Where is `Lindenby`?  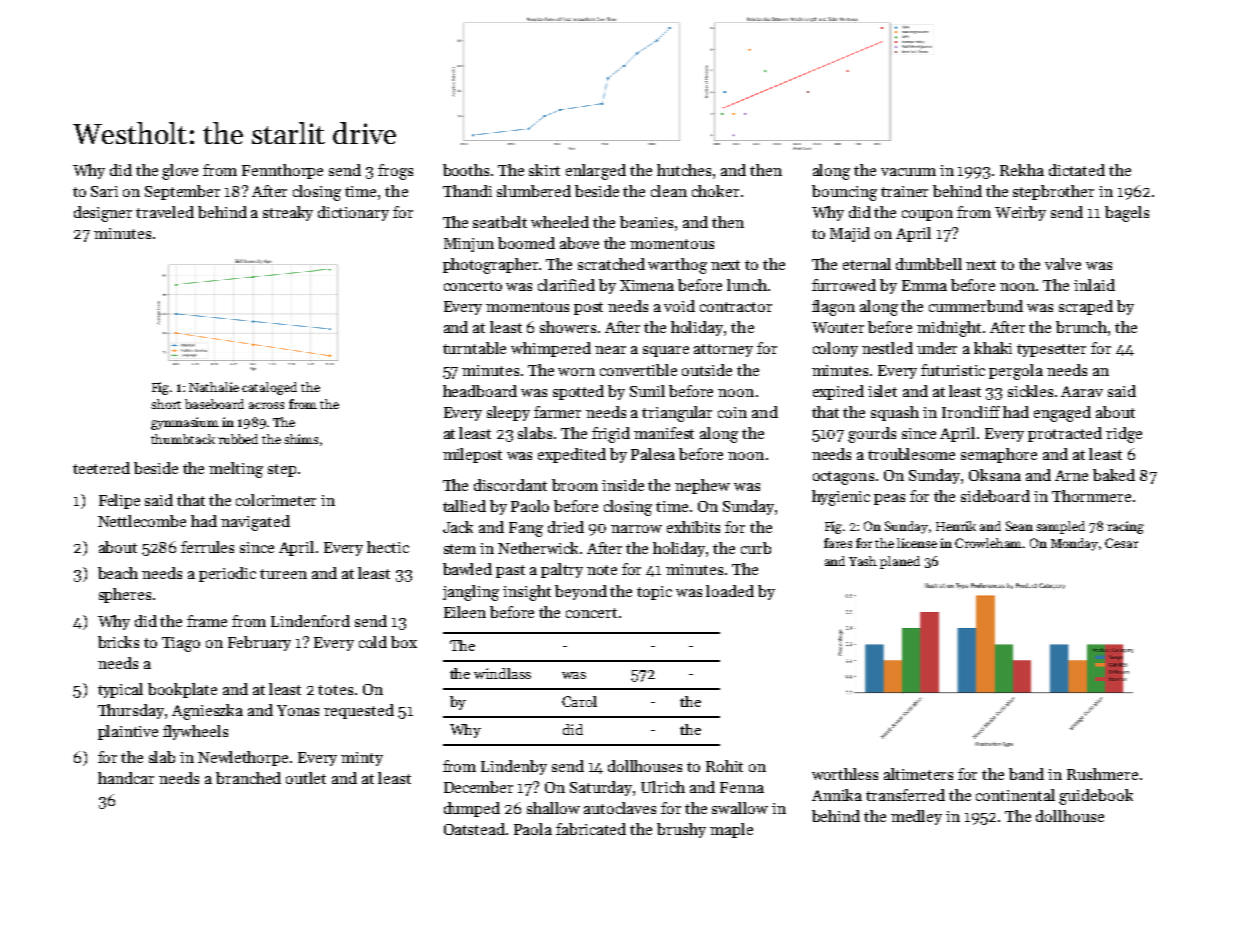 Lindenby is located at coordinates (514, 767).
